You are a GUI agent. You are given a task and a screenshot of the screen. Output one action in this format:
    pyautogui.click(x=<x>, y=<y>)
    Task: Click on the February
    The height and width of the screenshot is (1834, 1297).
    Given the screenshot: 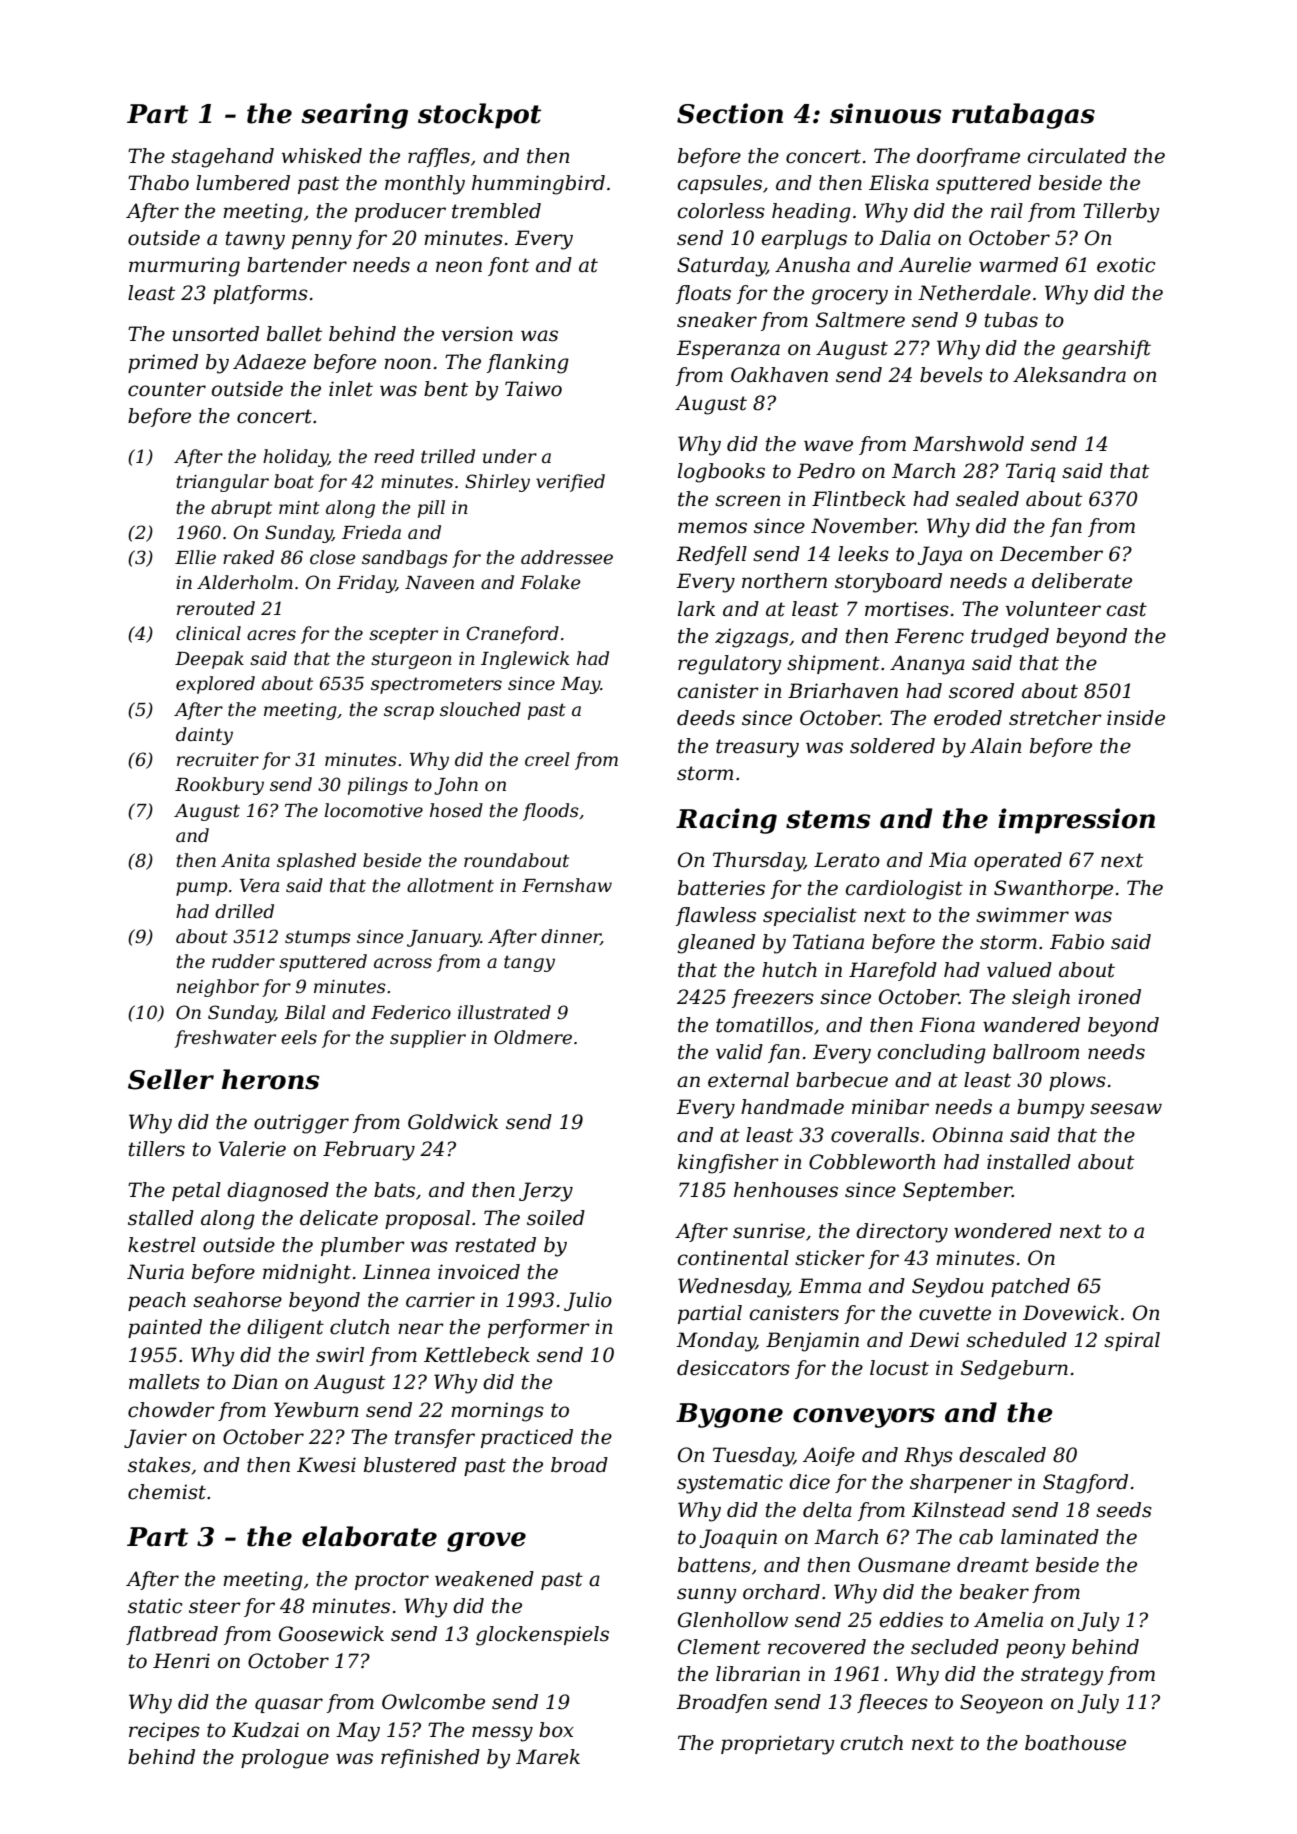 What is the action you would take?
    pyautogui.click(x=369, y=1151)
